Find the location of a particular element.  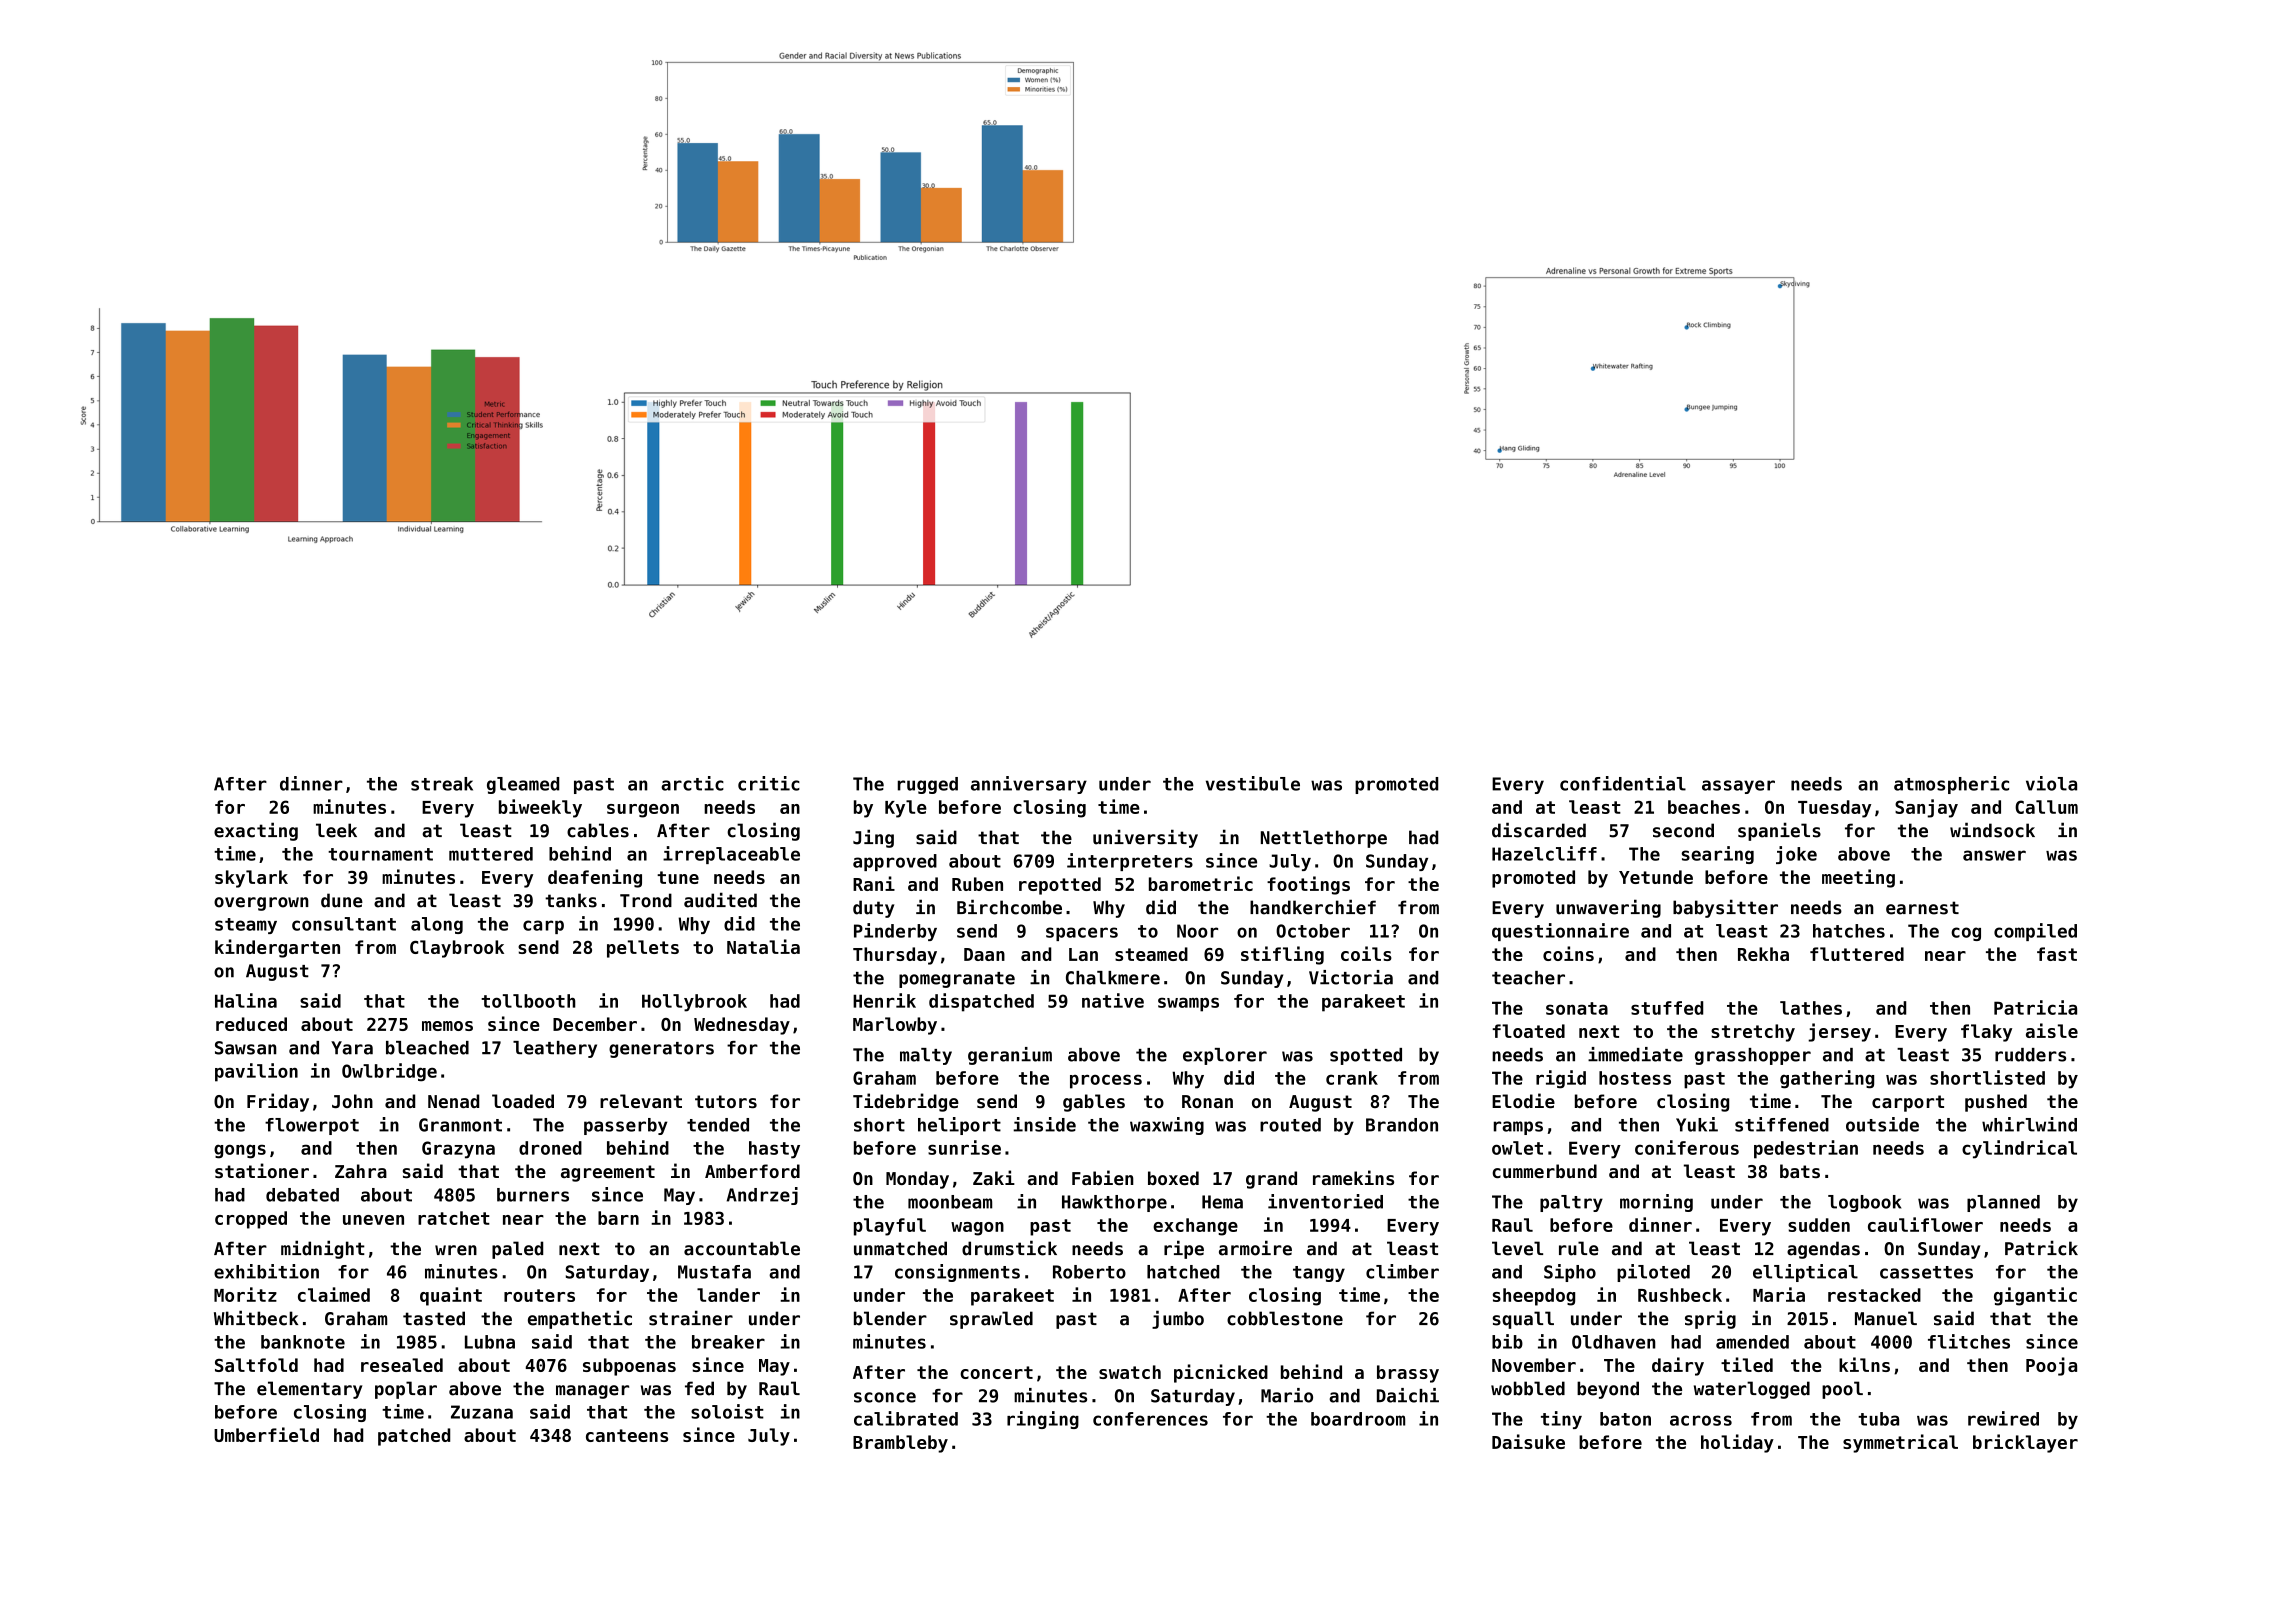

morning is located at coordinates (1656, 1203).
